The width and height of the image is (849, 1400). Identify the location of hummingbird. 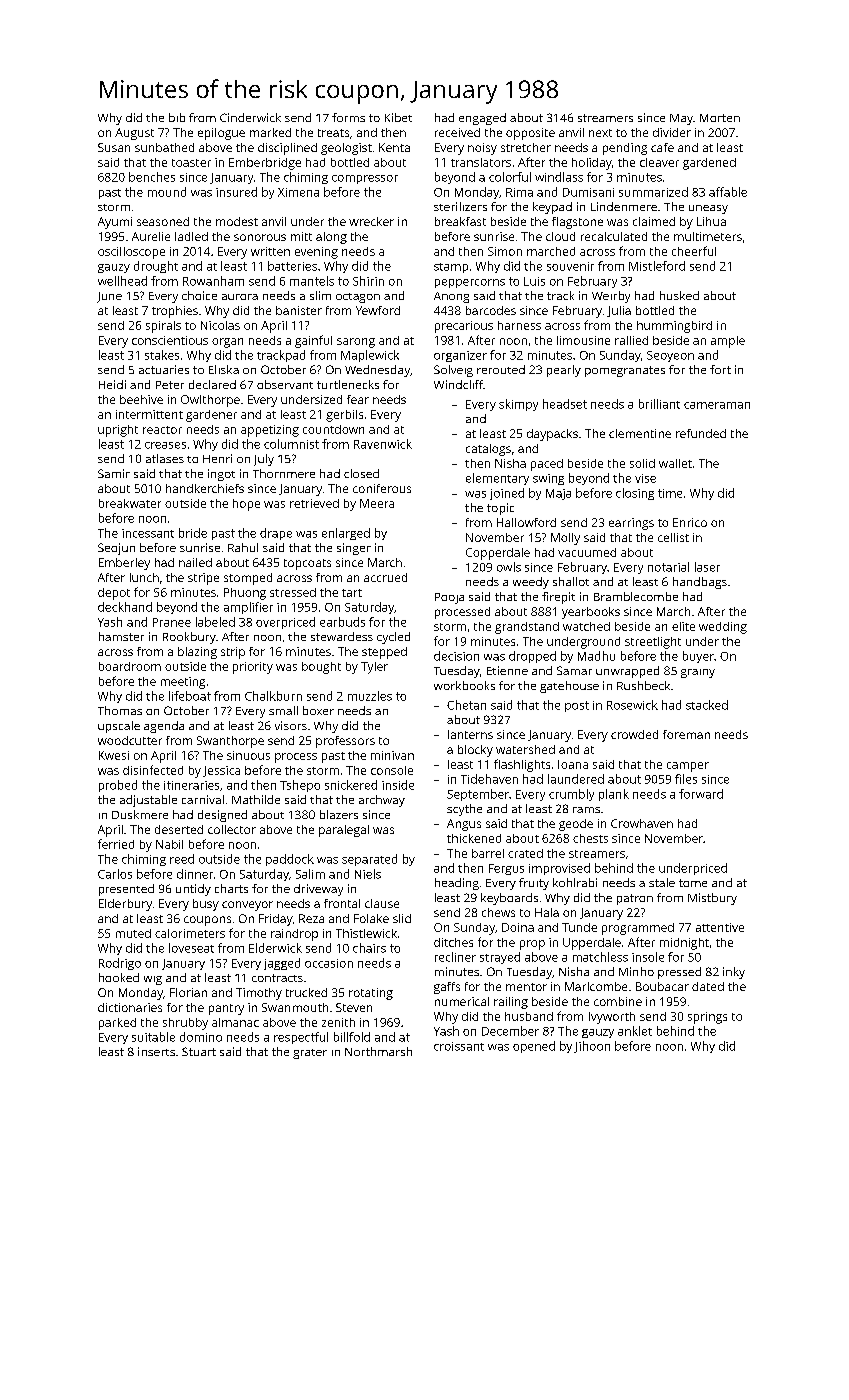
(674, 327).
